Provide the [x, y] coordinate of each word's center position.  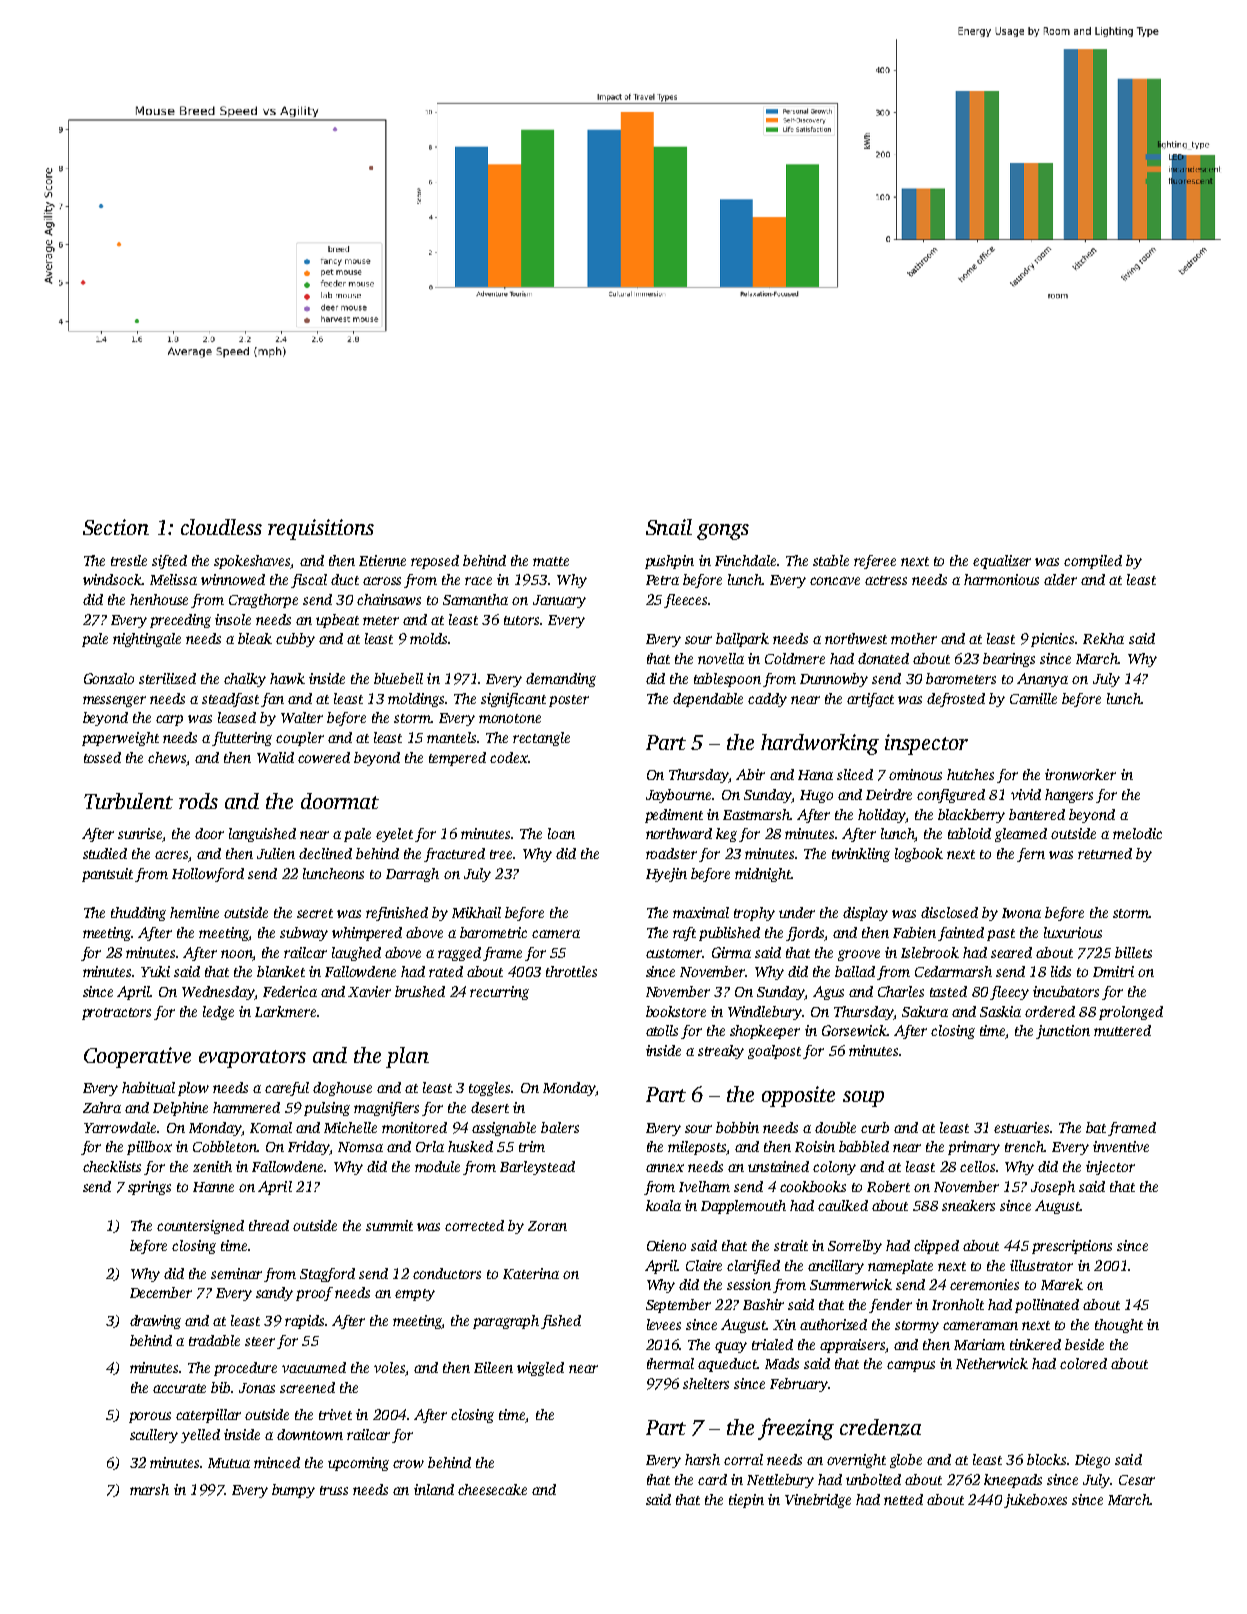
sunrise [140, 835]
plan [407, 1057]
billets [1133, 952]
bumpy [293, 1491]
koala [663, 1205]
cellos [977, 1166]
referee [875, 562]
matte [551, 561]
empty [415, 1295]
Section [116, 527]
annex [665, 1168]
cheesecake [492, 1489]
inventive [1121, 1146]
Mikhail [476, 912]
